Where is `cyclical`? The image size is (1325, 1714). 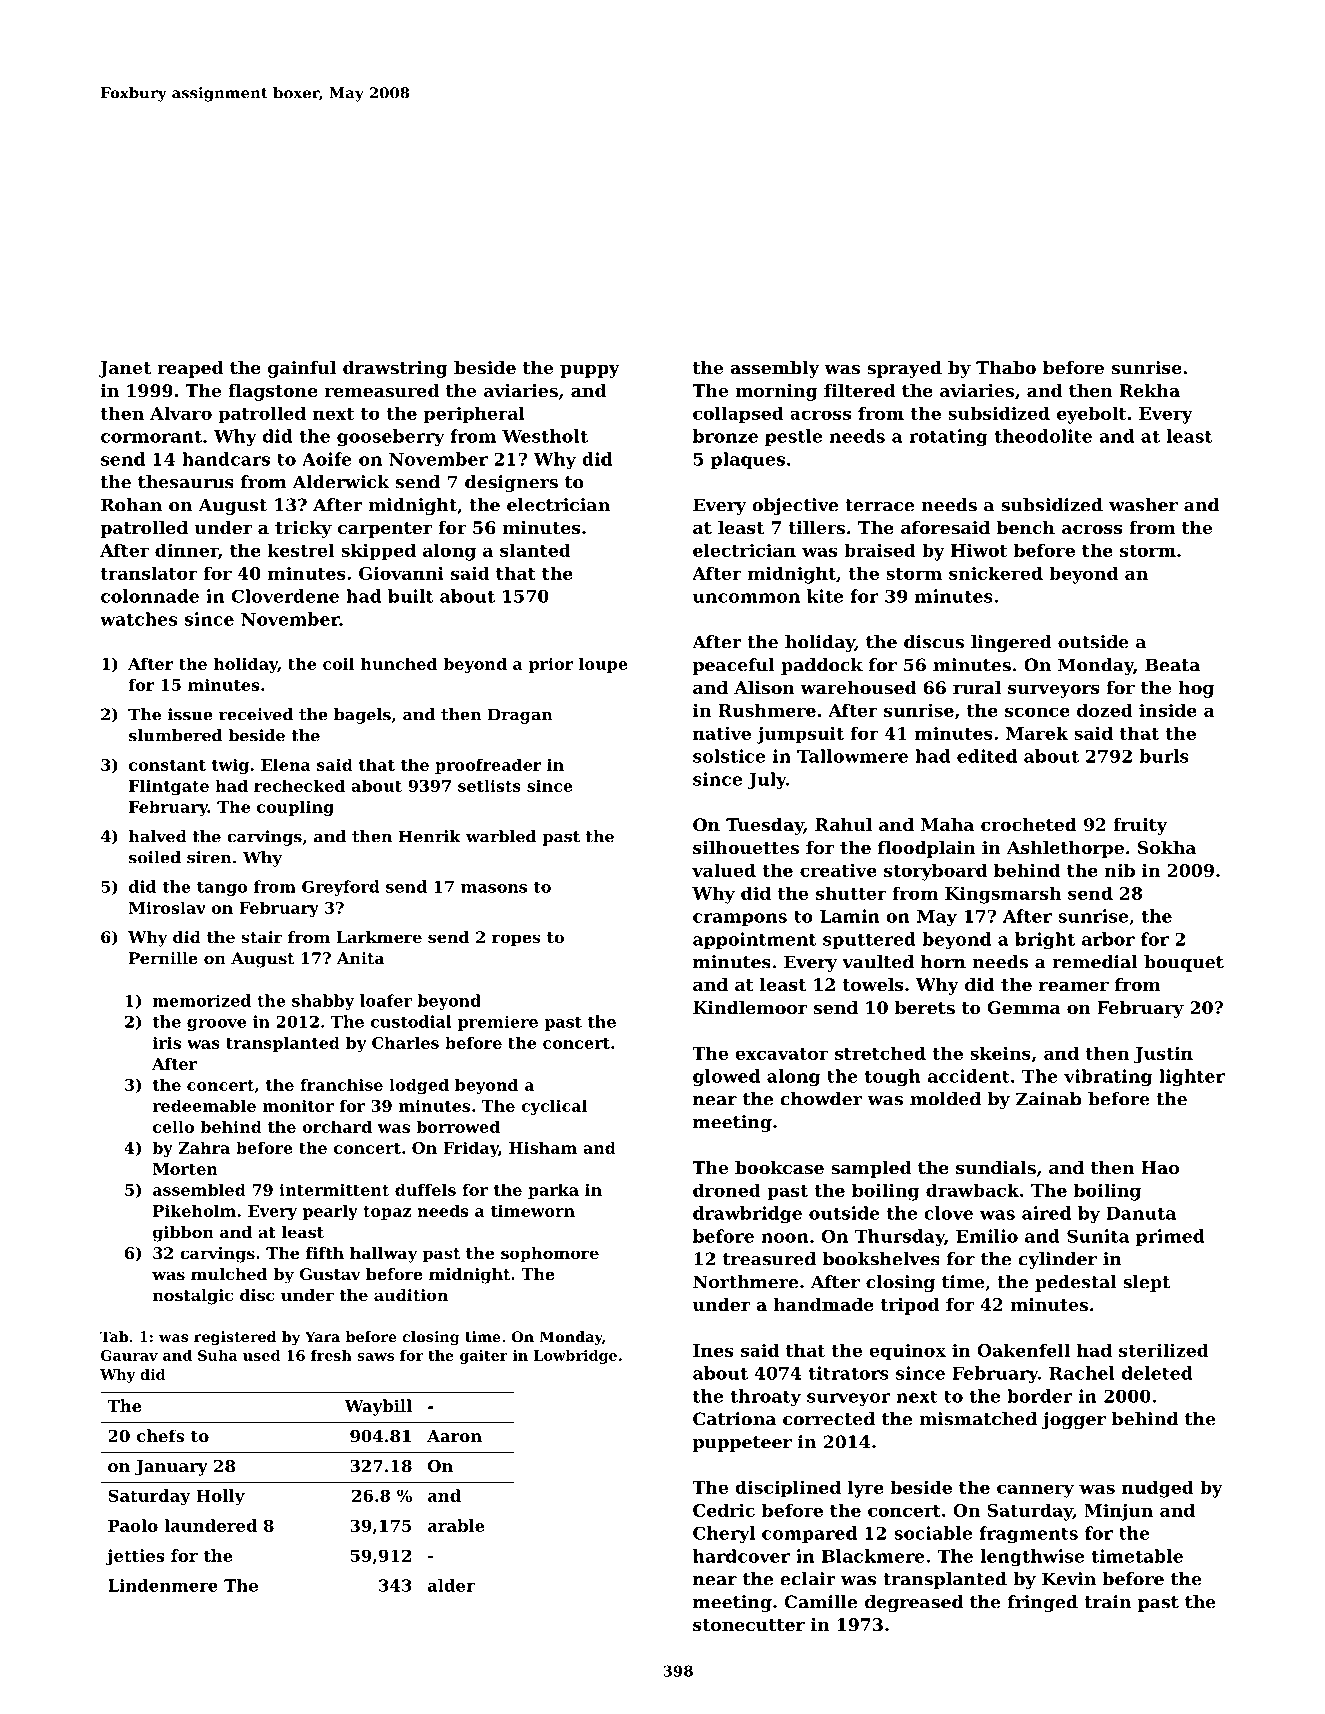 cyclical is located at coordinates (554, 1107).
